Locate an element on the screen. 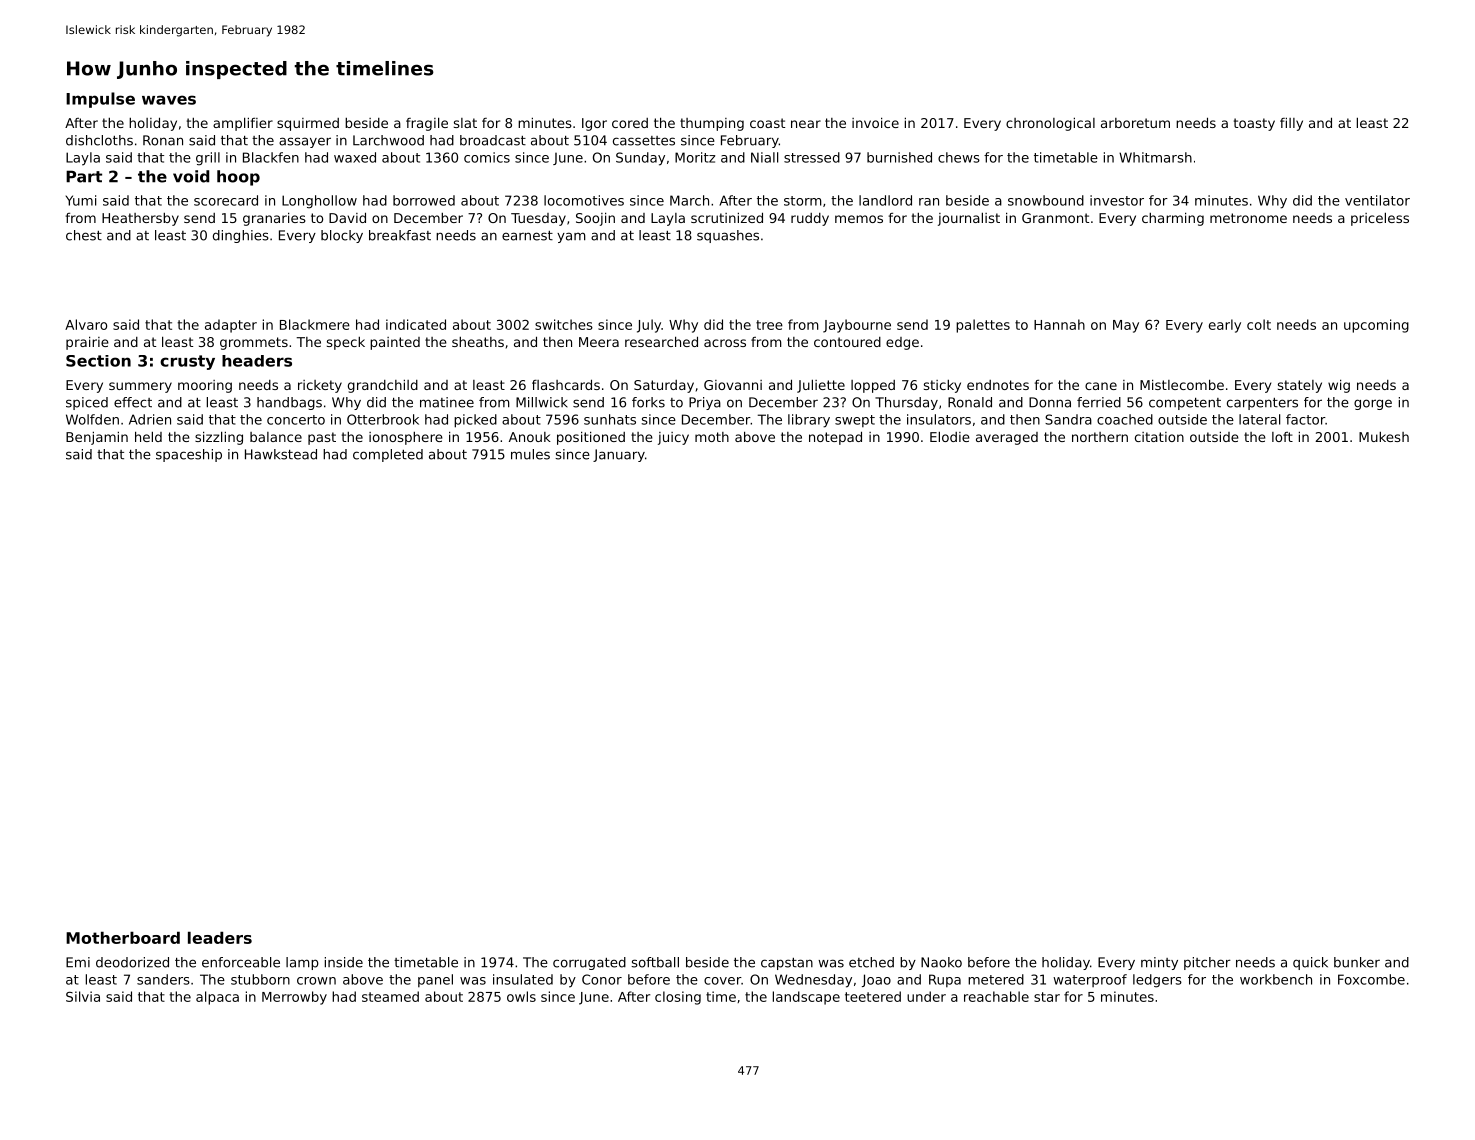 The image size is (1475, 1140). chest is located at coordinates (84, 235).
